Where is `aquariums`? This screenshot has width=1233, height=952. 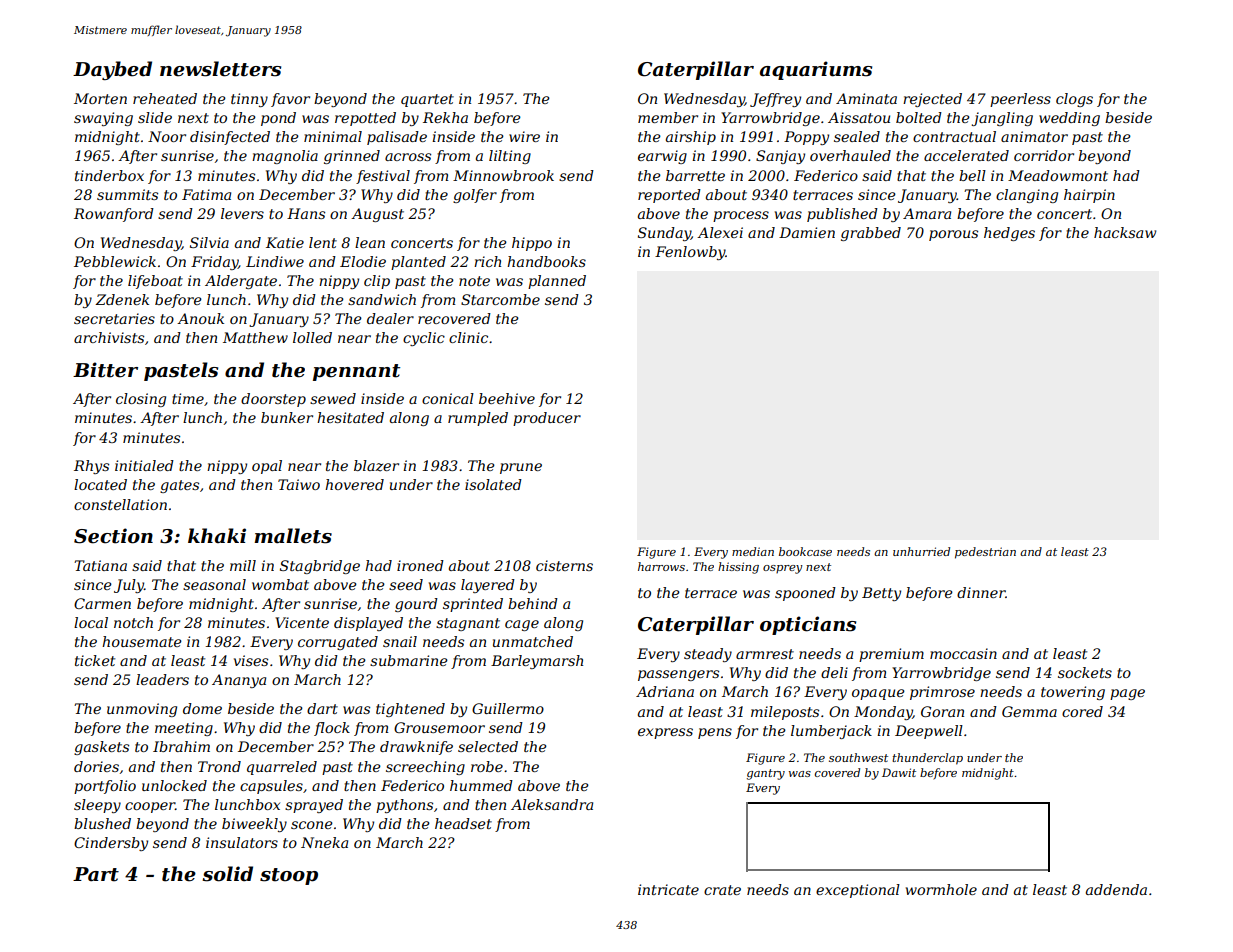 aquariums is located at coordinates (816, 70).
